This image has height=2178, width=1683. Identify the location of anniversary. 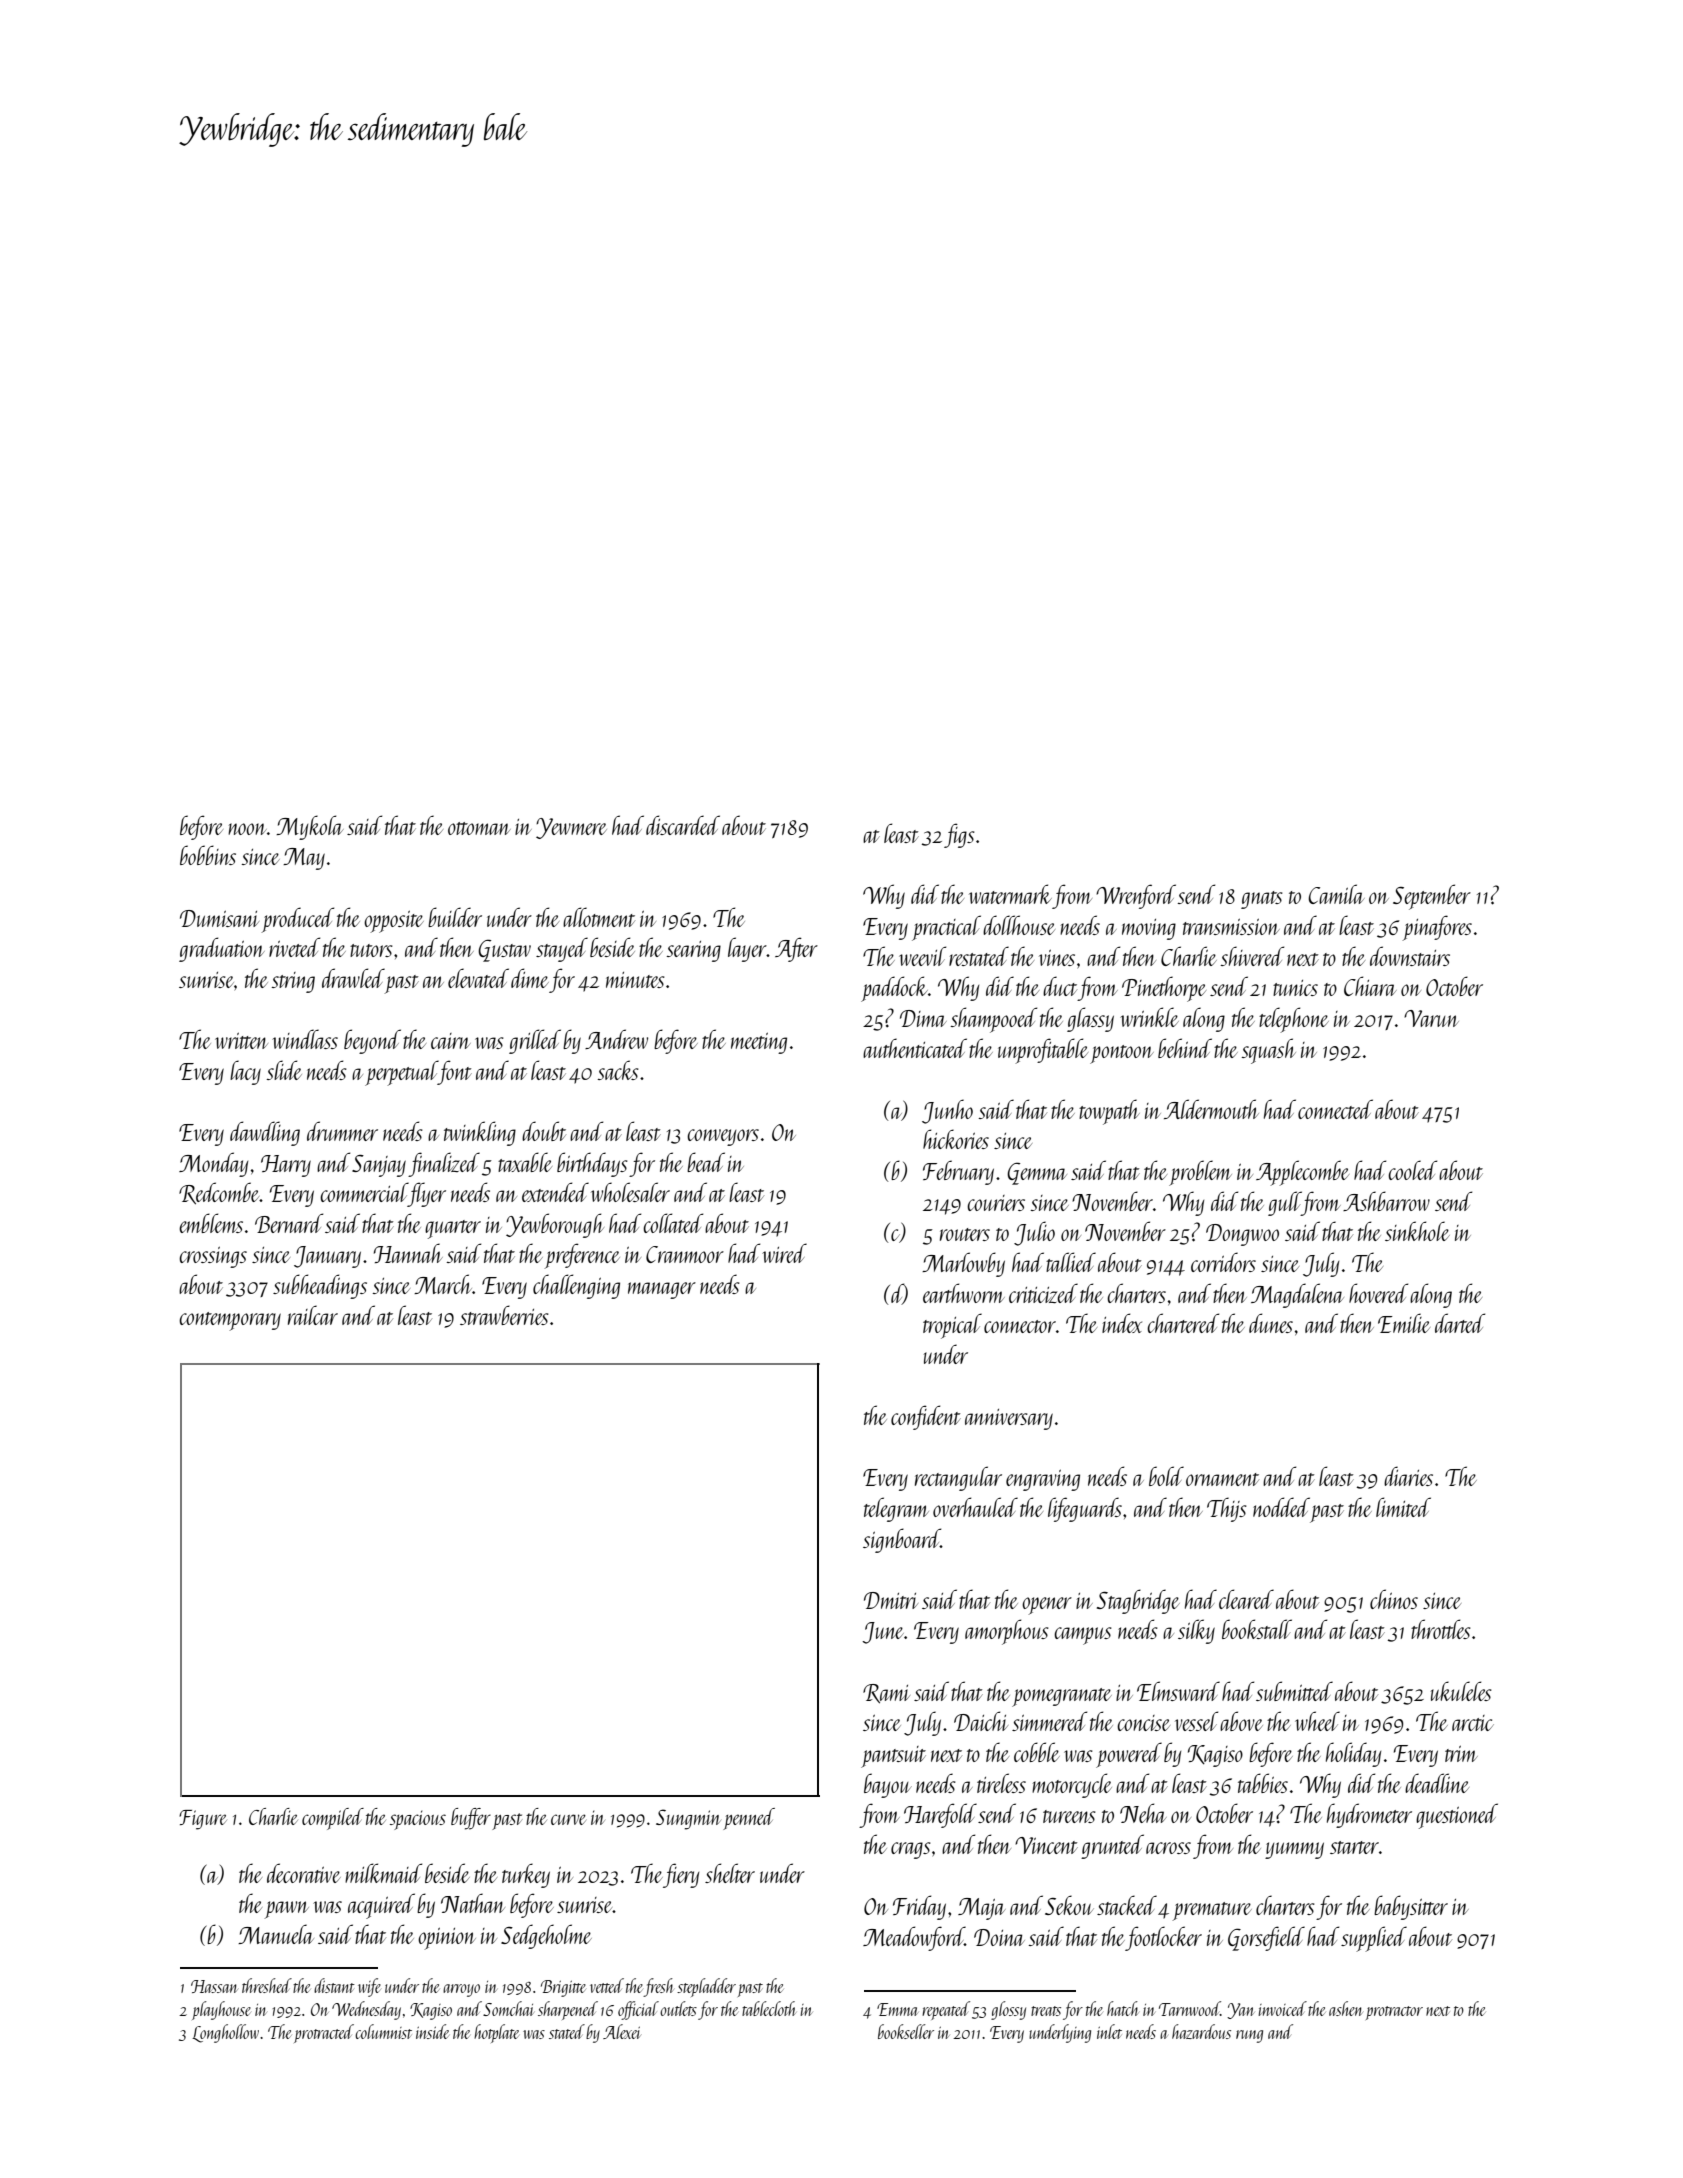
(1009, 1419).
